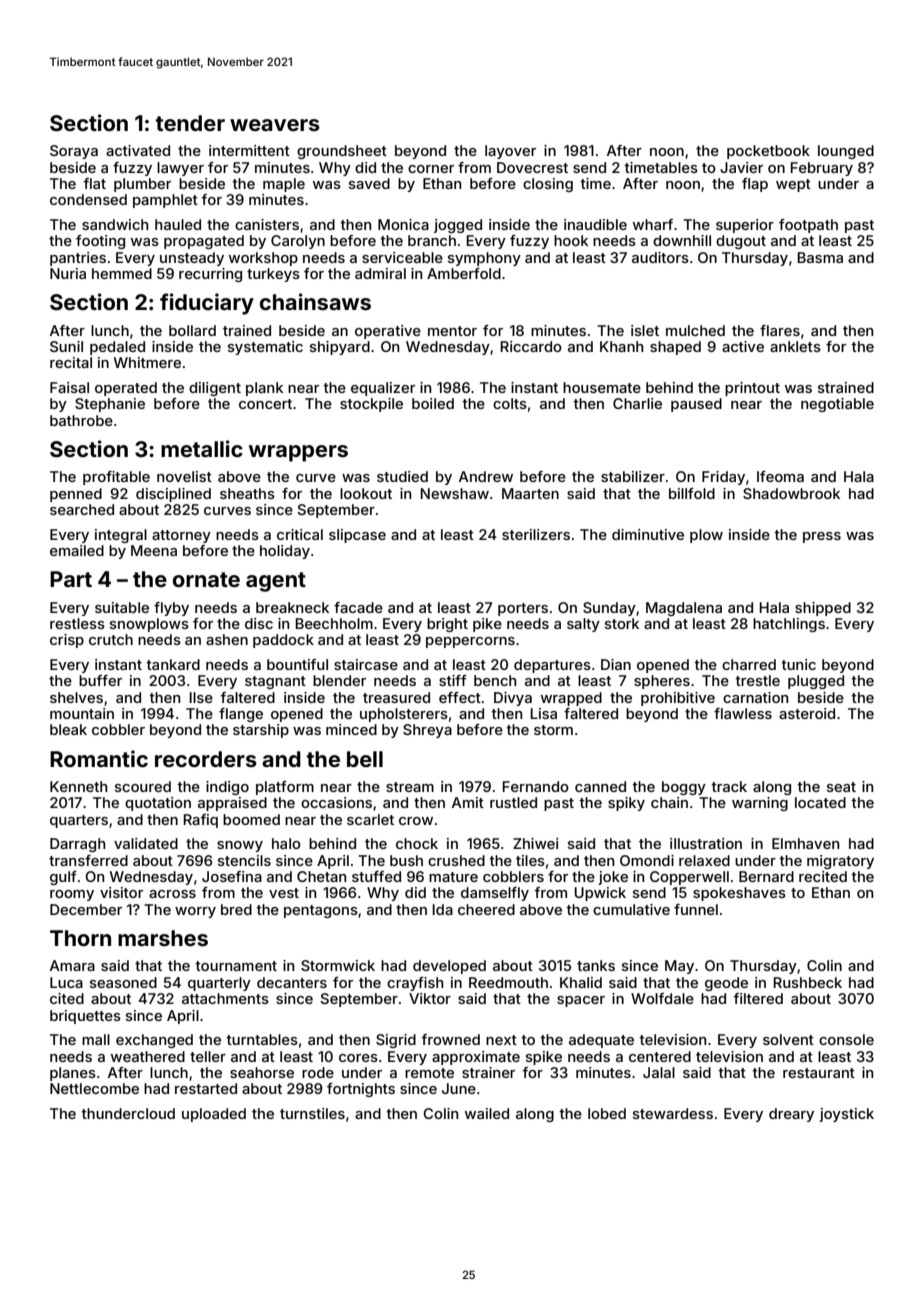 The image size is (924, 1308). Describe the element at coordinates (808, 982) in the screenshot. I see `Rushbeck` at that location.
